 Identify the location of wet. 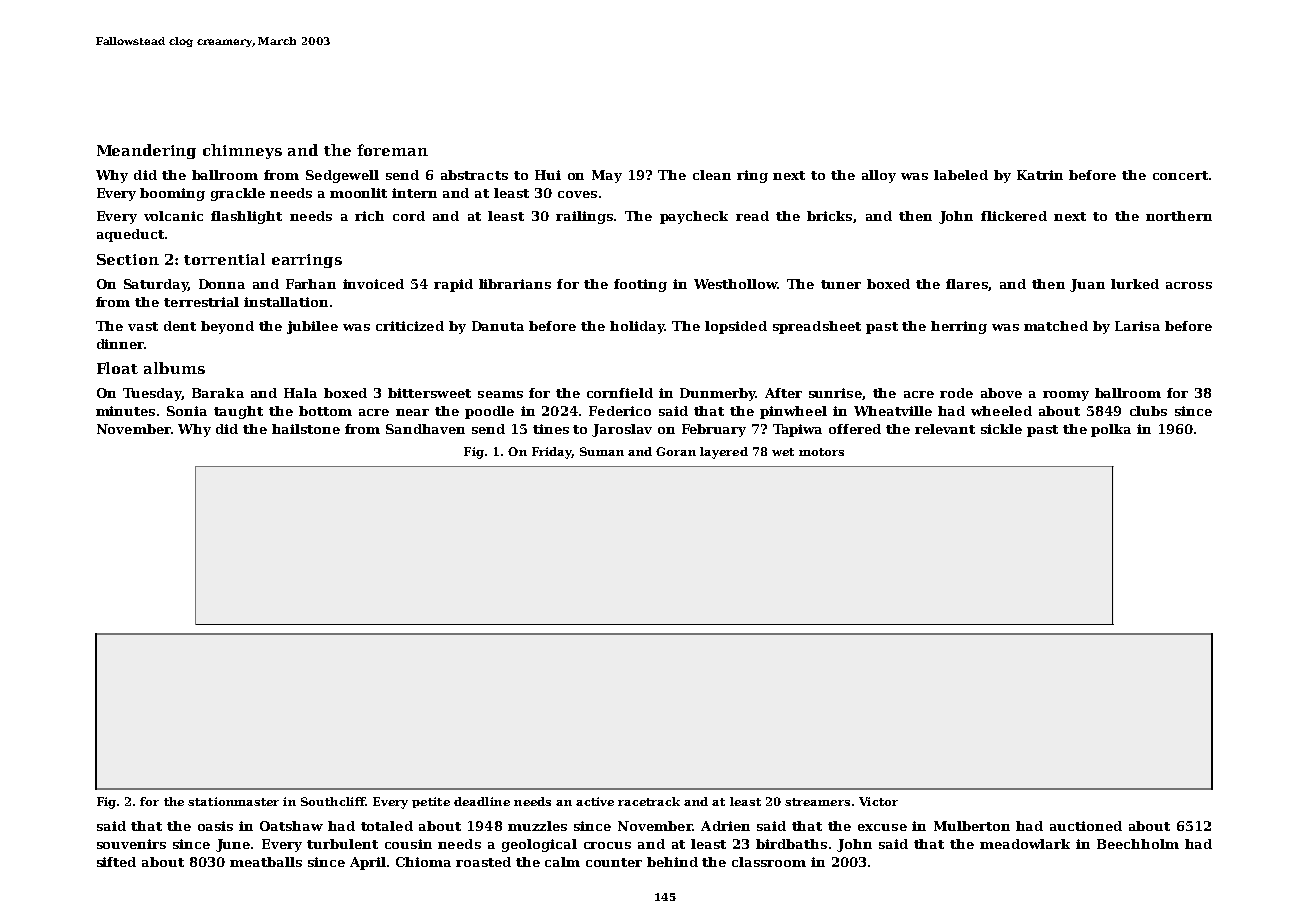
(783, 452).
